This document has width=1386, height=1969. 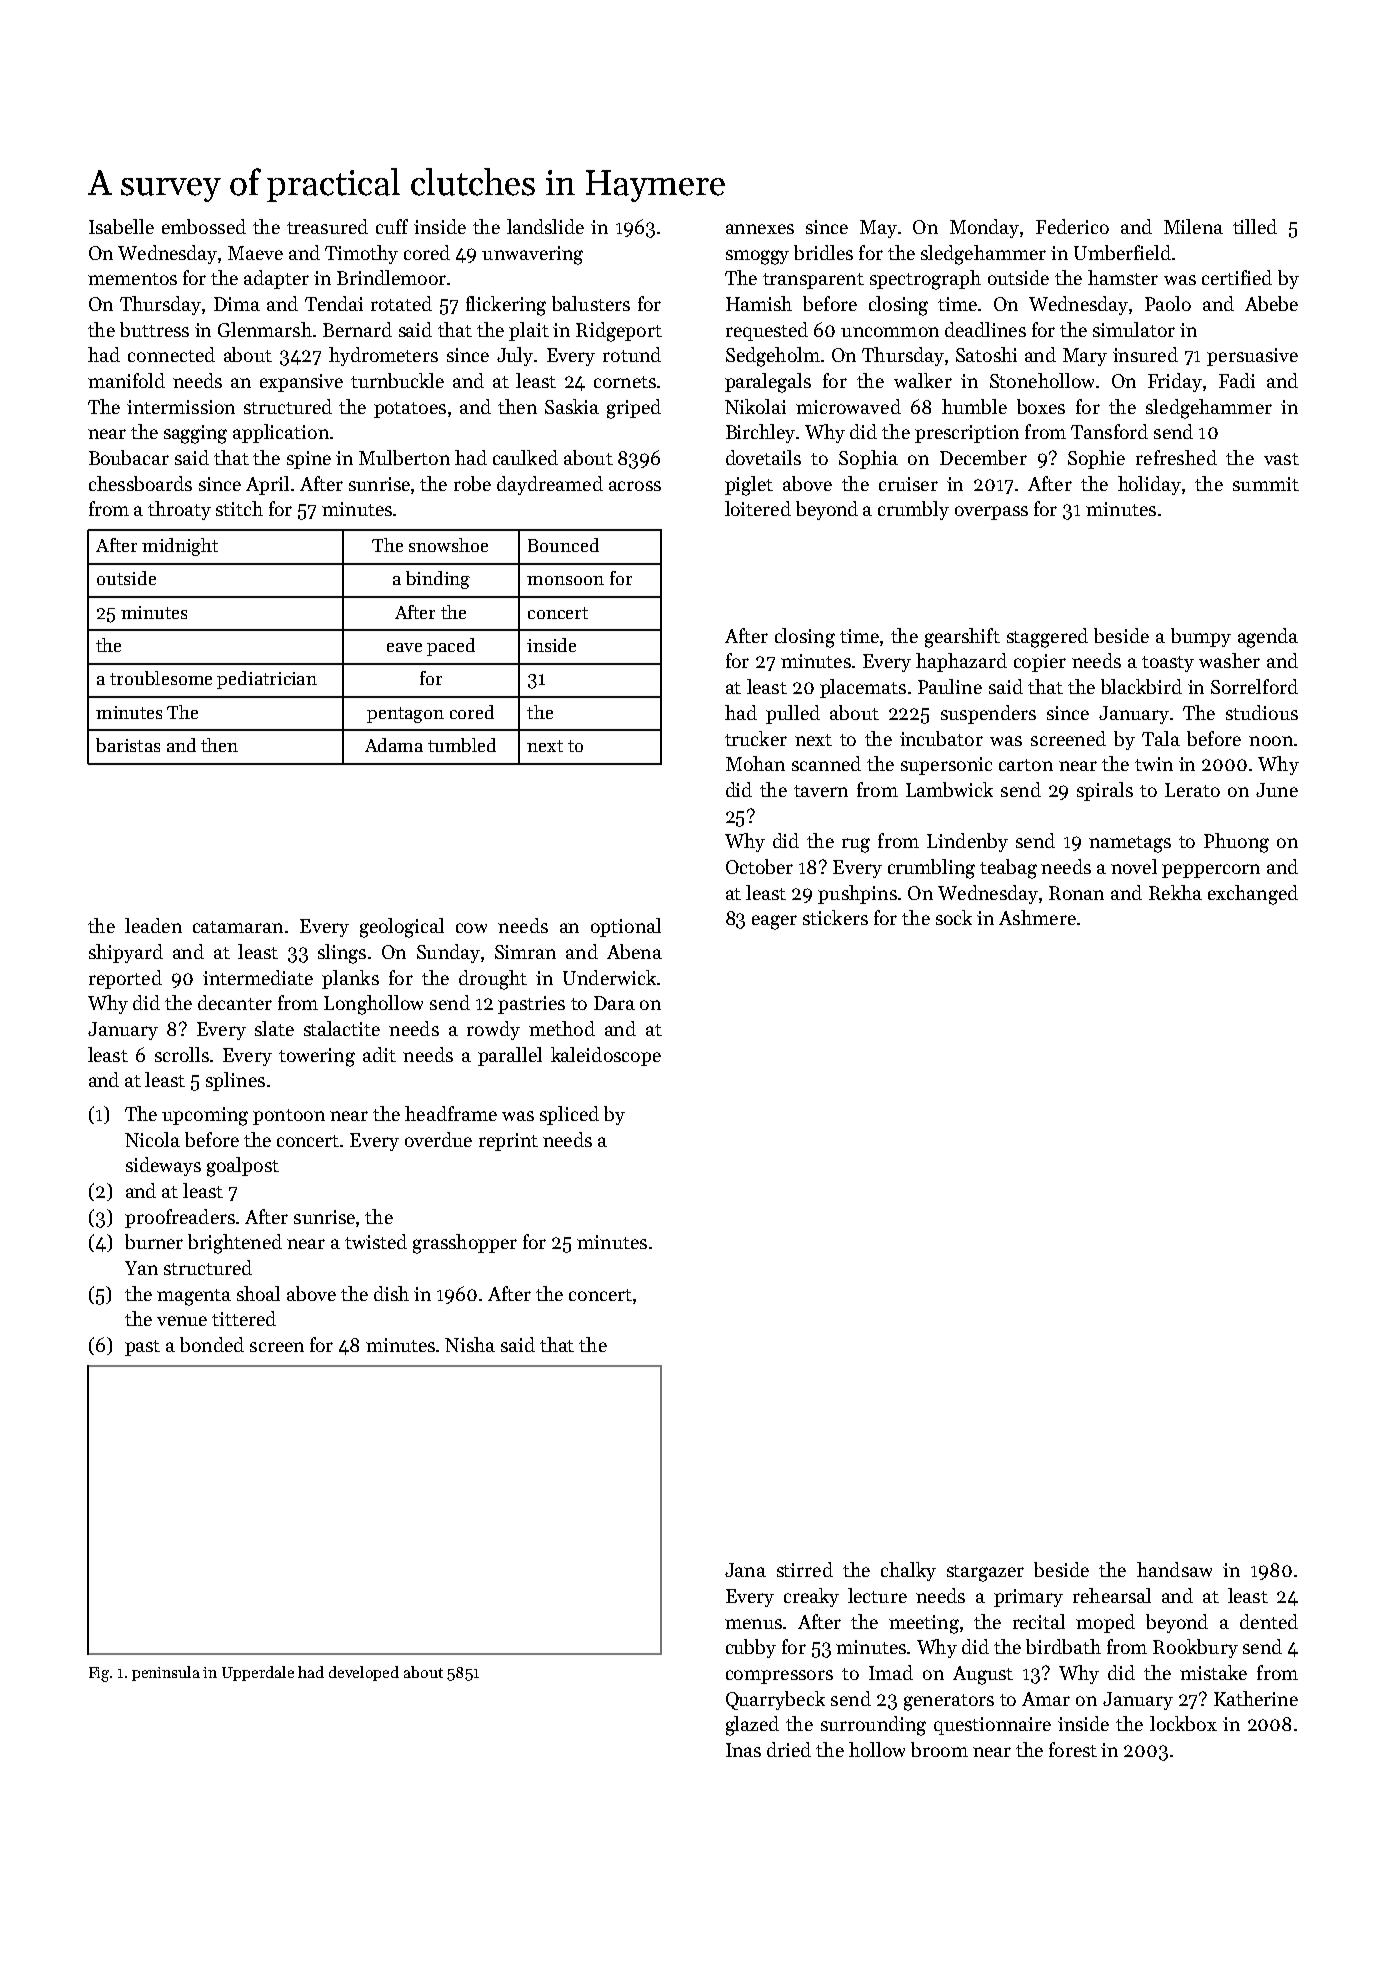 What do you see at coordinates (166, 1673) in the document?
I see `peninsula` at bounding box center [166, 1673].
